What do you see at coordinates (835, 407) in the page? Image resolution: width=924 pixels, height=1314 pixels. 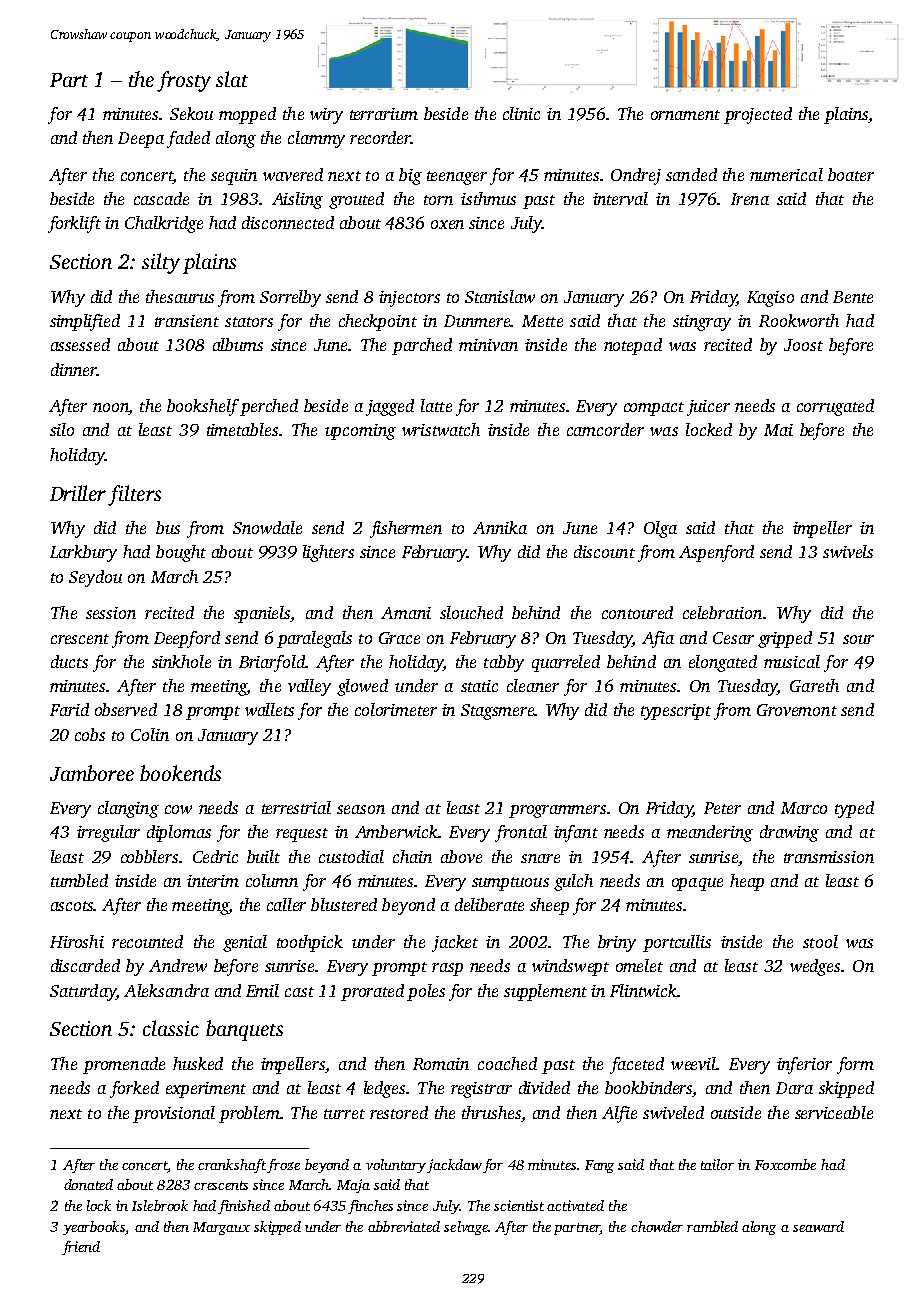 I see `corrugated` at bounding box center [835, 407].
